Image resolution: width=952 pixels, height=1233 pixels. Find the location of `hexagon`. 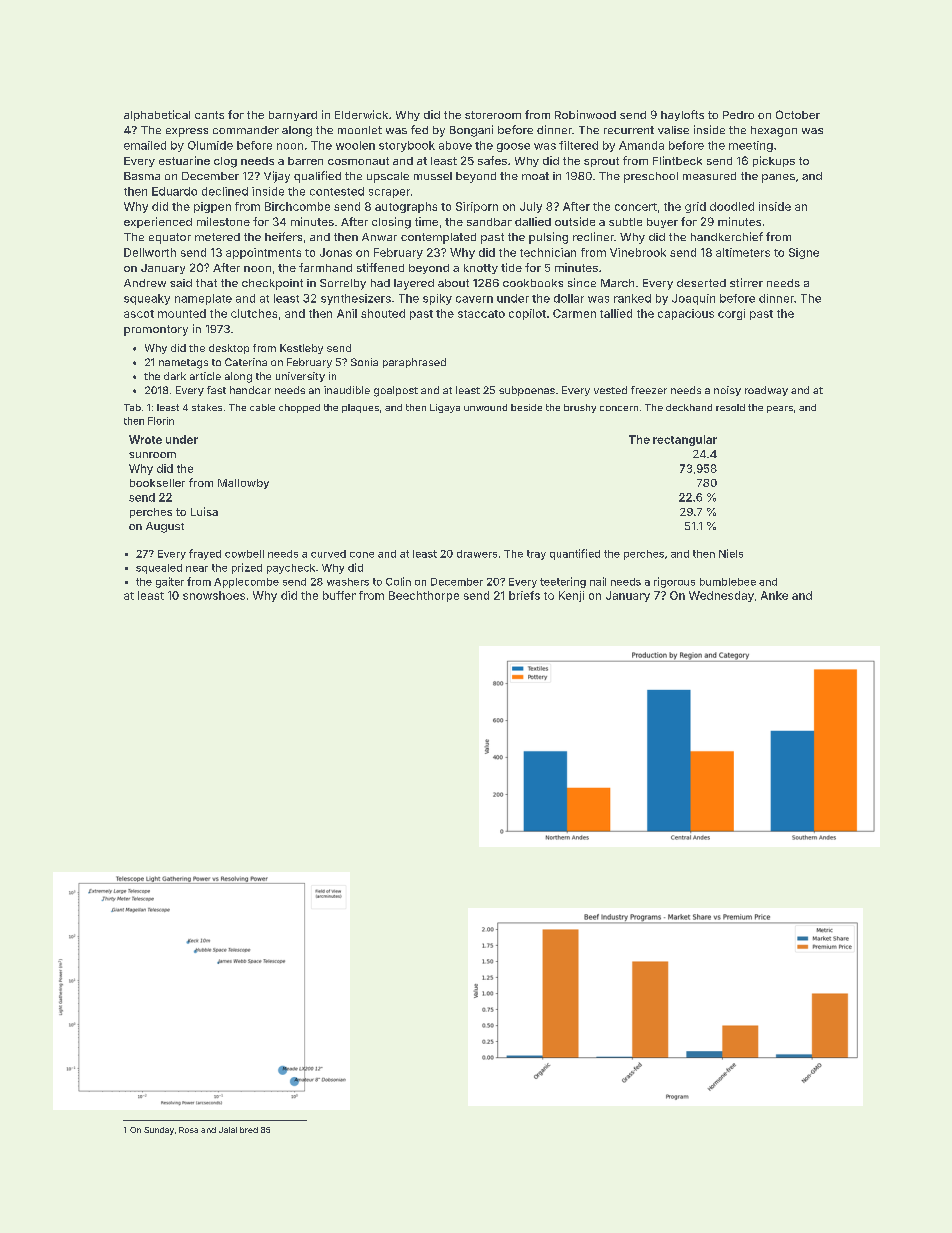

hexagon is located at coordinates (774, 131).
